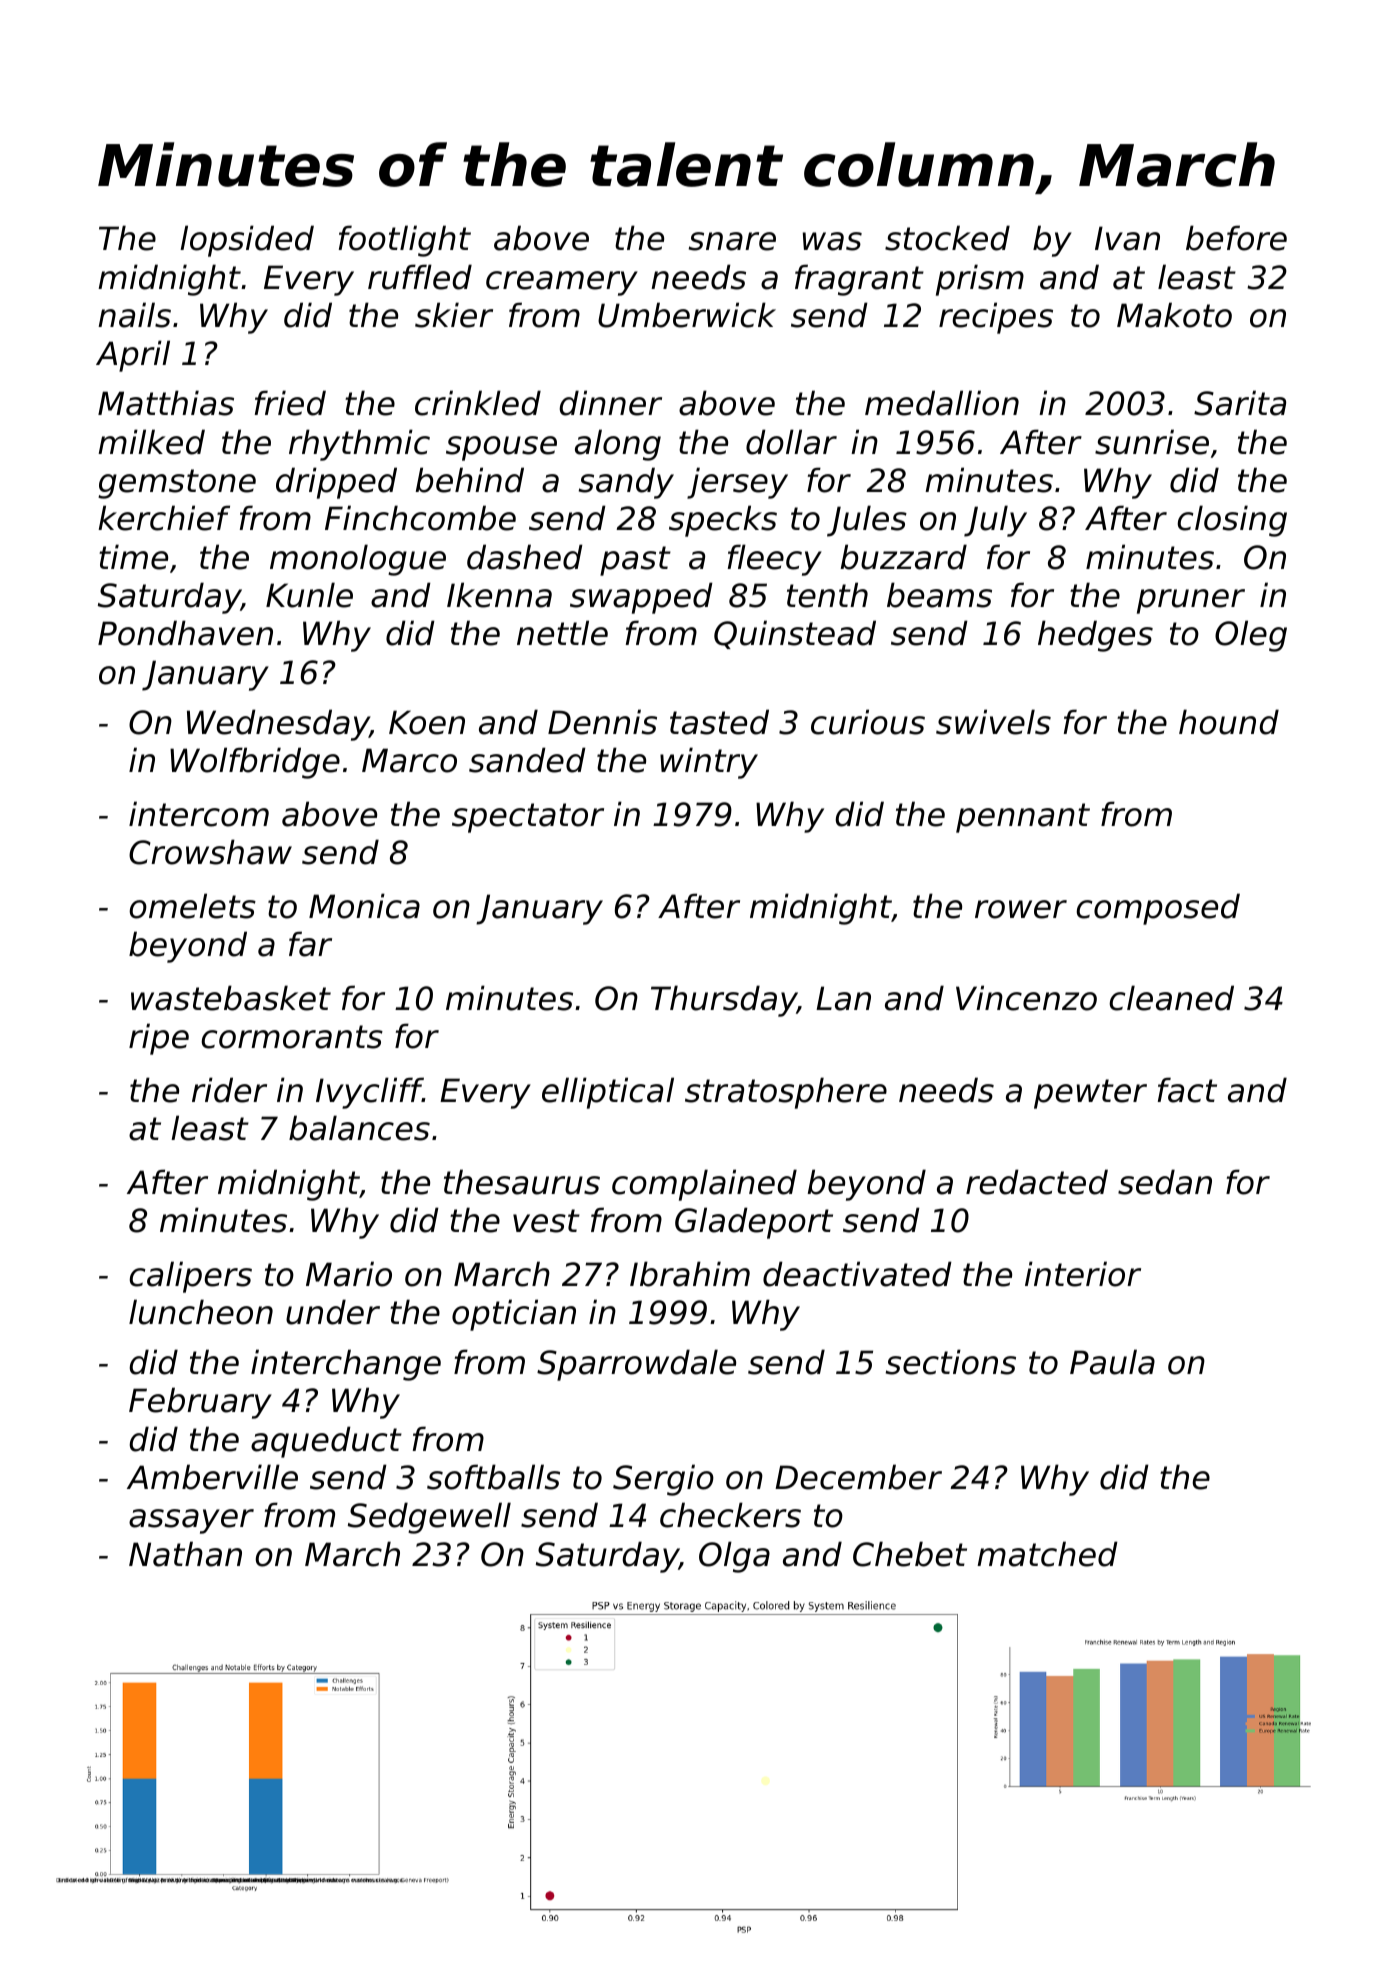  Describe the element at coordinates (1236, 238) in the screenshot. I see `before` at that location.
